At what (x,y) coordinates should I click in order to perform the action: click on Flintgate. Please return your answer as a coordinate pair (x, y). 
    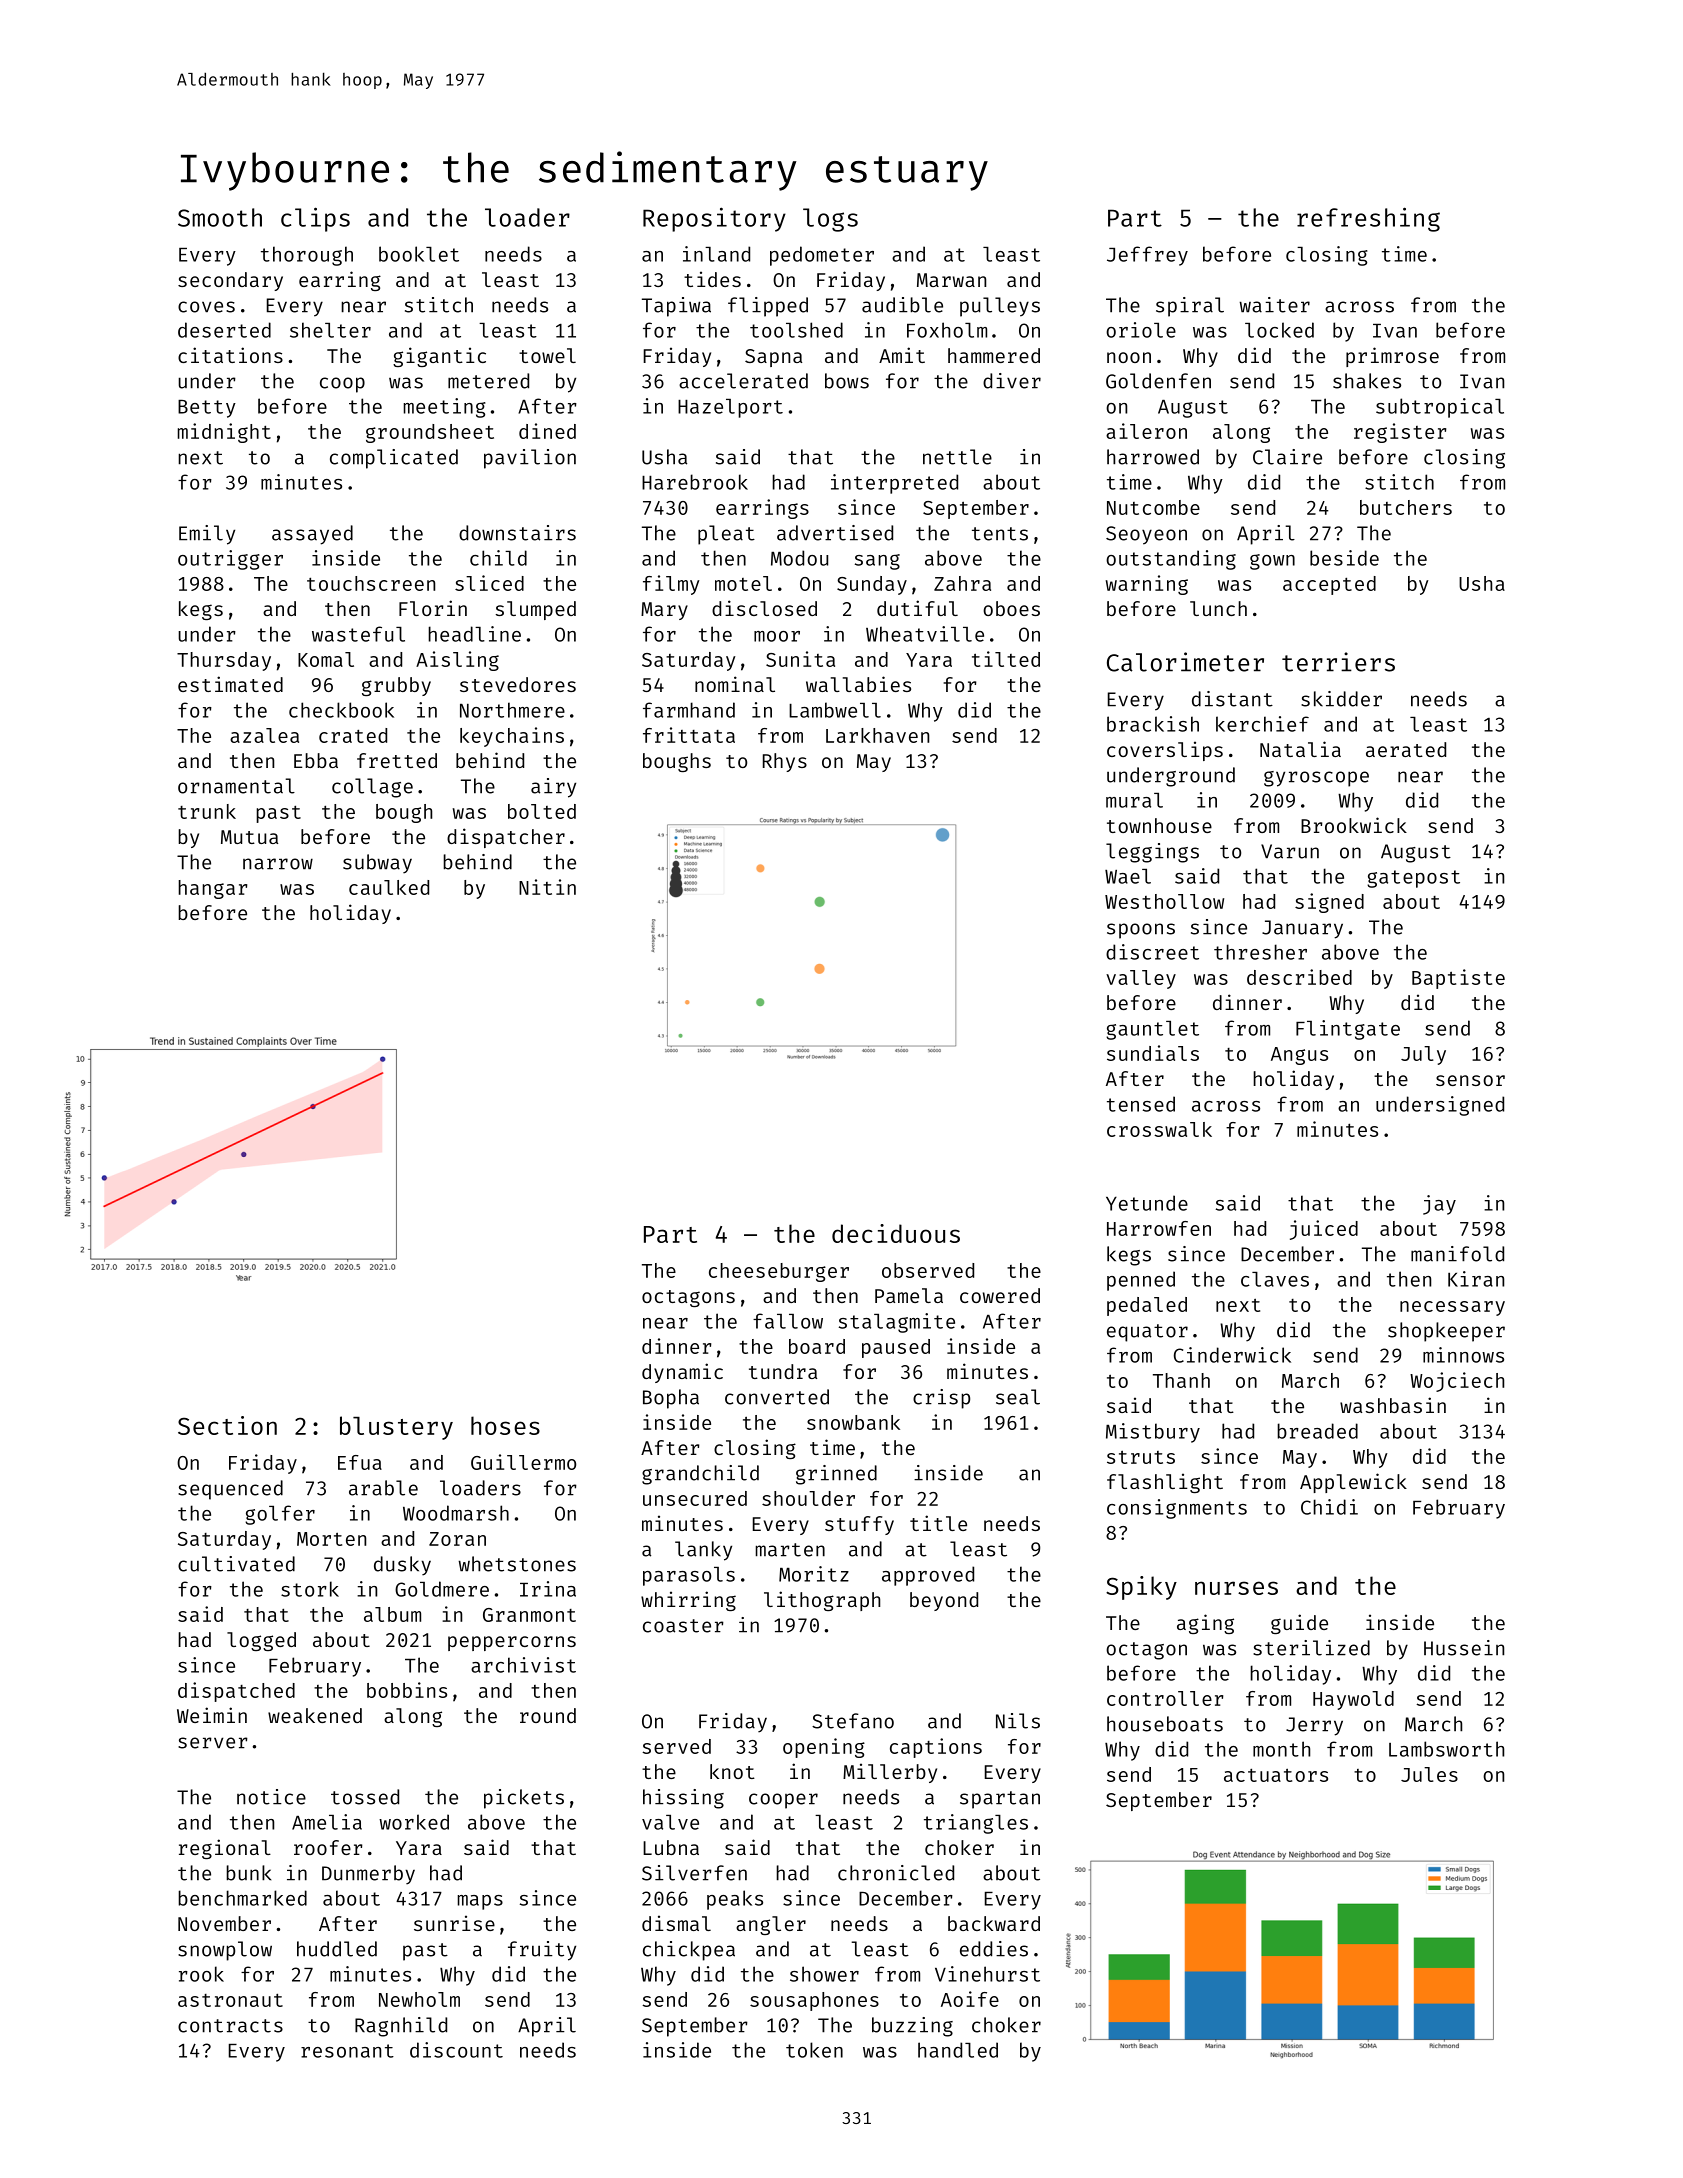
    Looking at the image, I should click on (1348, 1030).
